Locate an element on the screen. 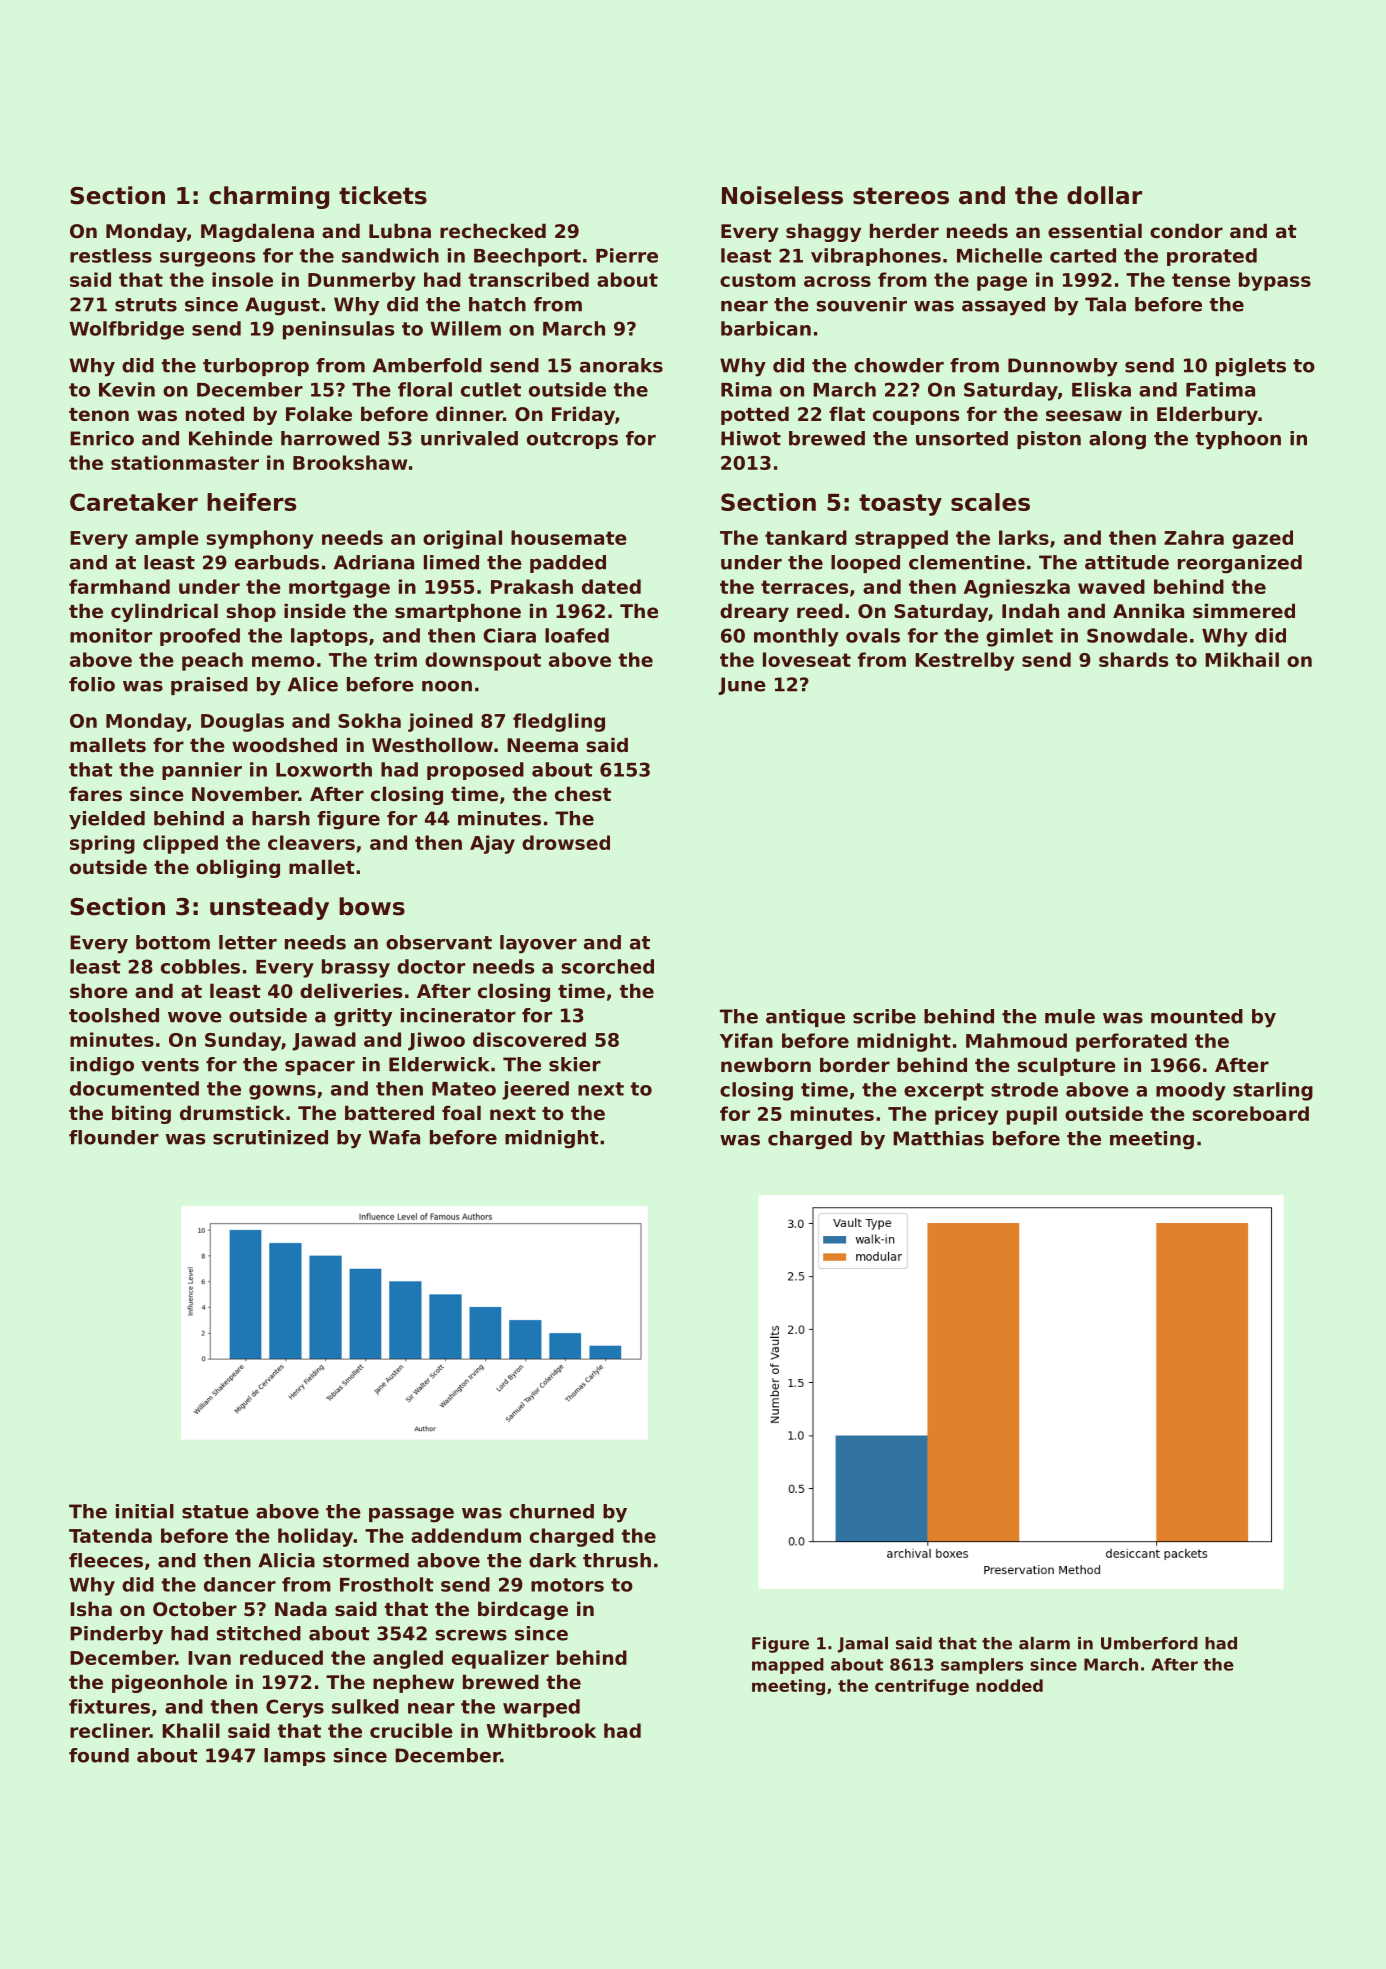 The width and height of the screenshot is (1386, 1969). Matthias is located at coordinates (938, 1138).
